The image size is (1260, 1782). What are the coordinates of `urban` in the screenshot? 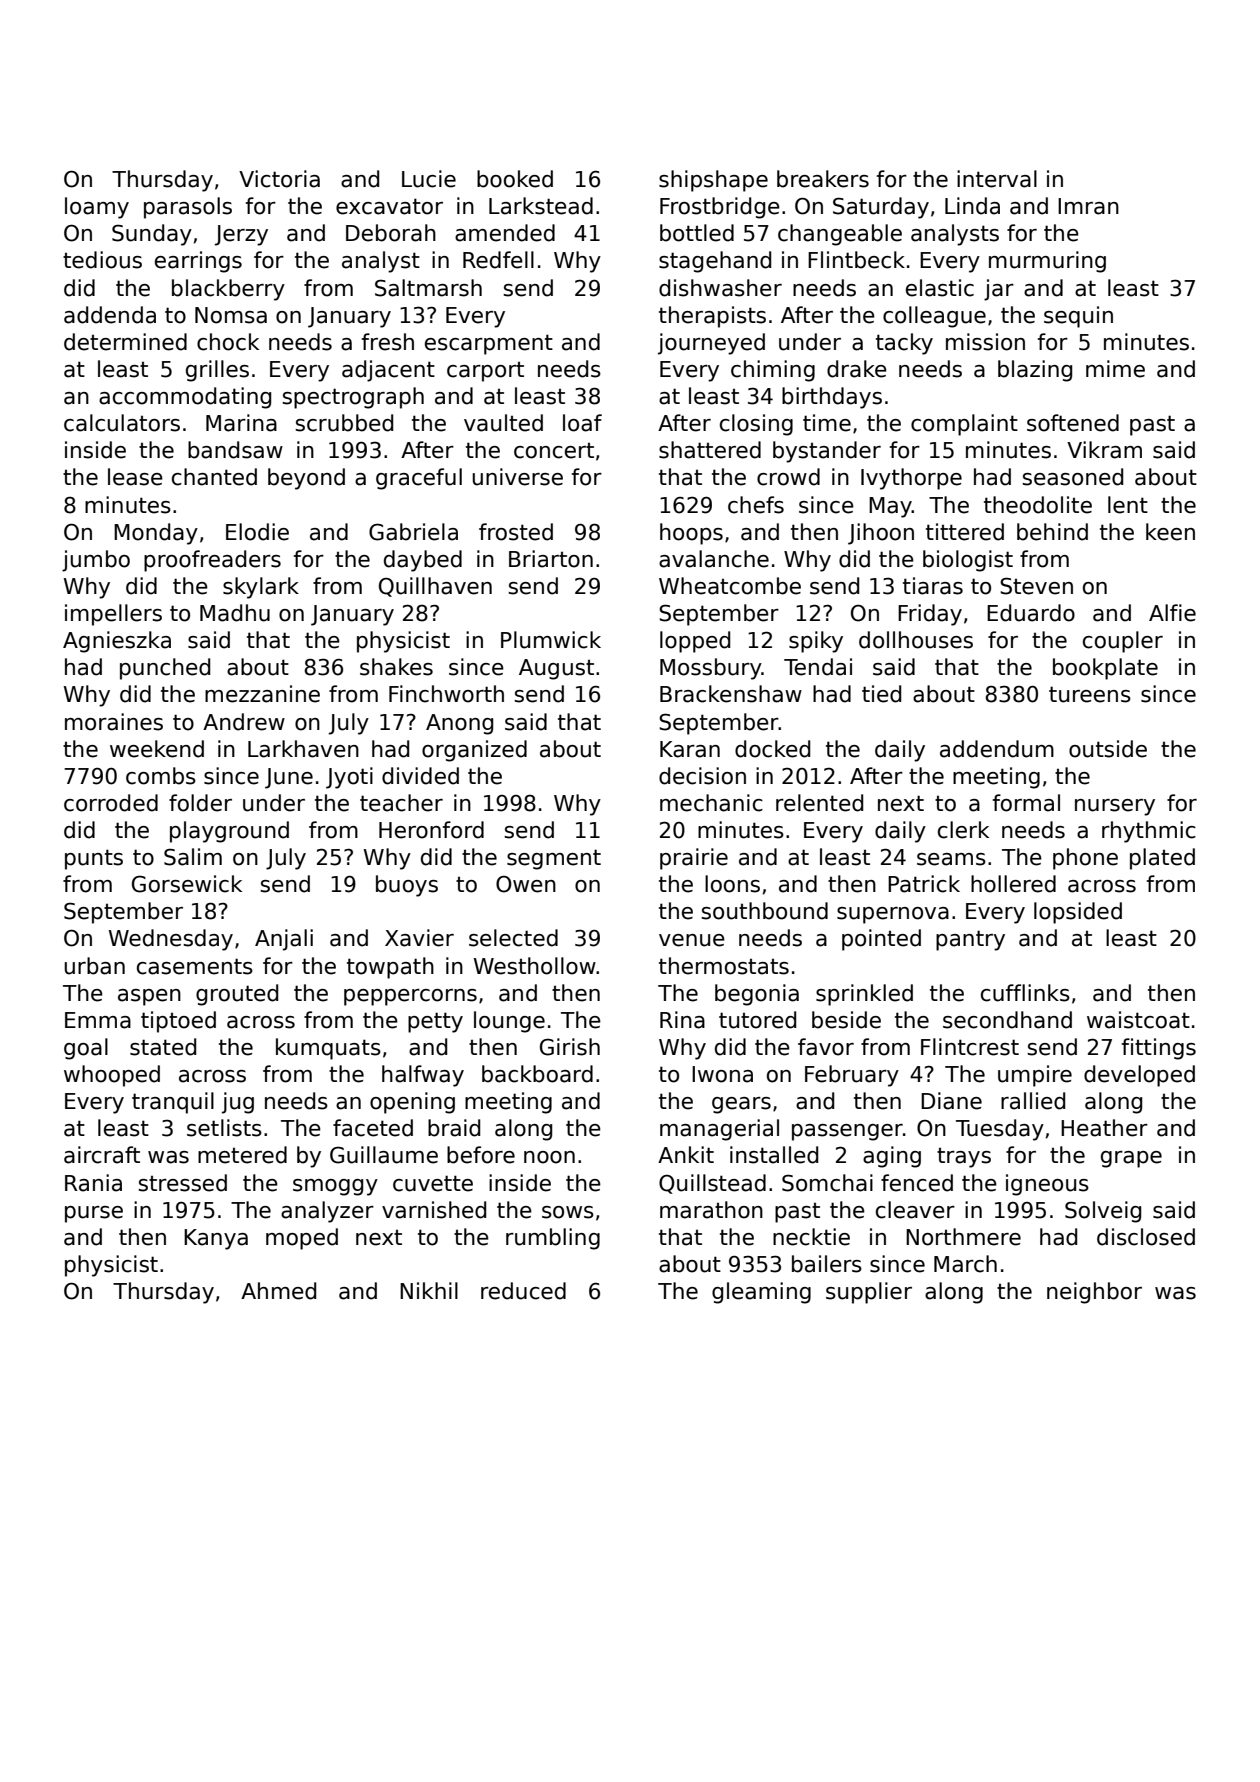 It's located at (94, 966).
